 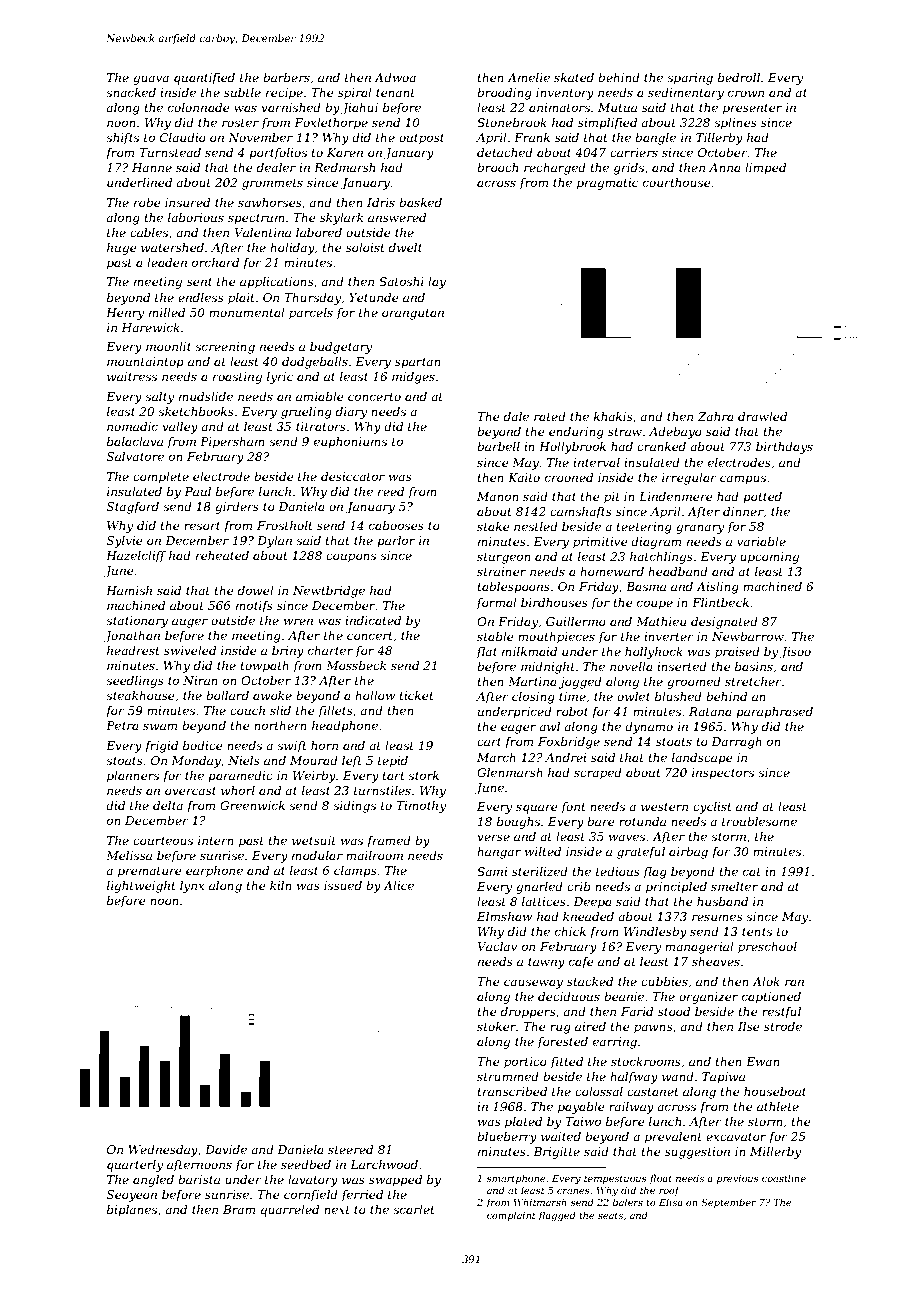 I want to click on quarreled, so click(x=290, y=1211).
